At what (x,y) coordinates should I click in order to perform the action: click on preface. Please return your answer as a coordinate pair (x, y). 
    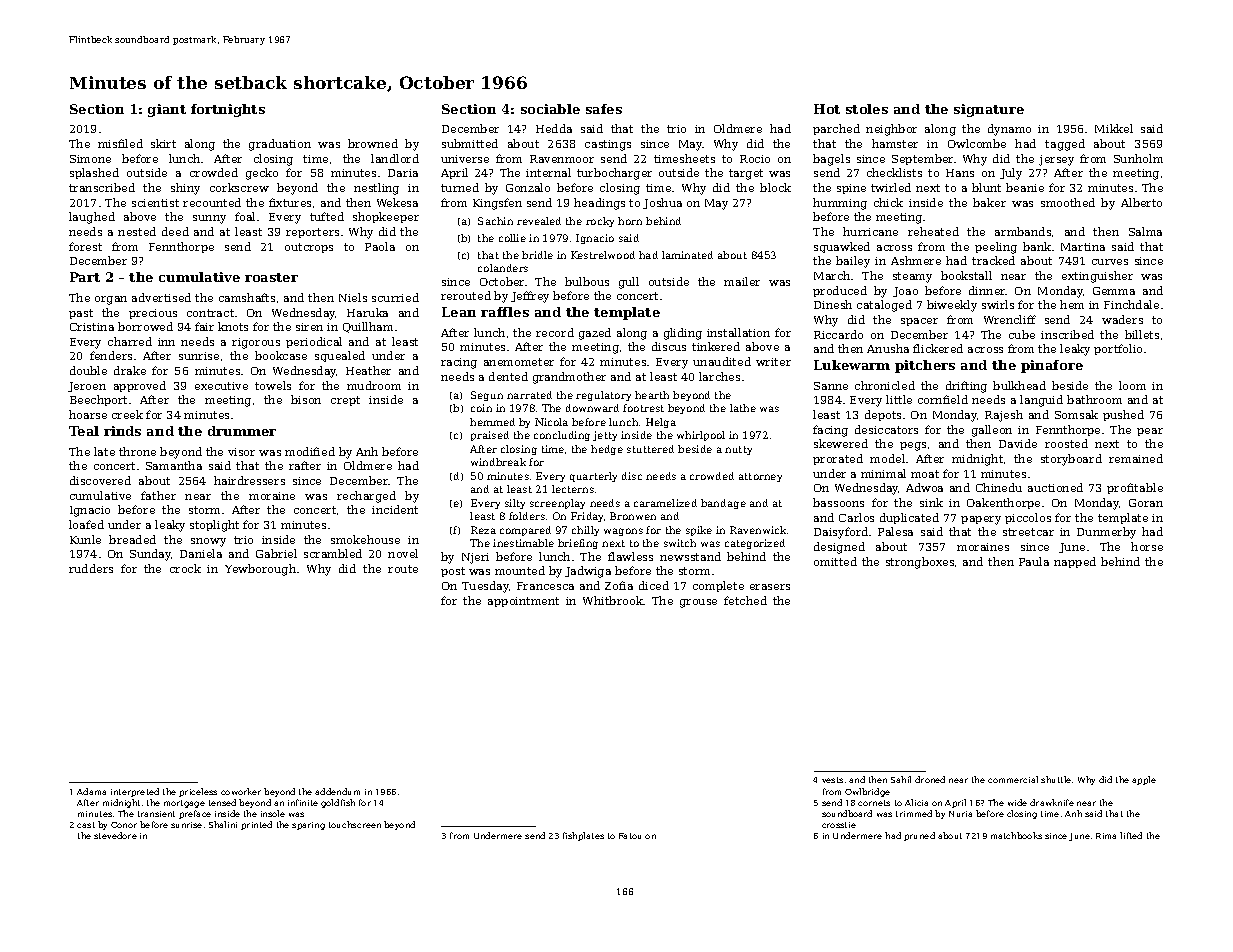
    Looking at the image, I should click on (195, 814).
